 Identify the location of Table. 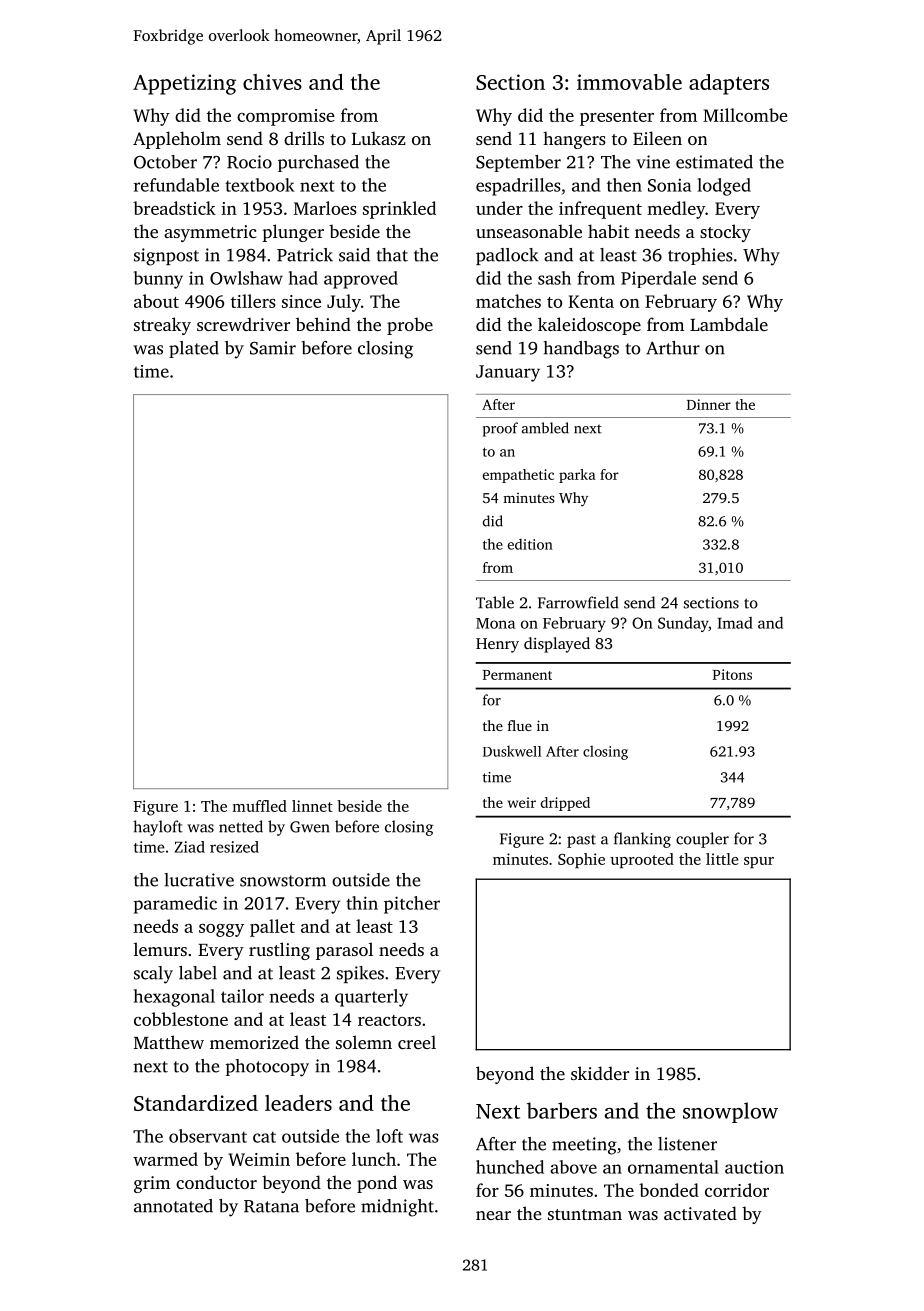
(495, 602).
